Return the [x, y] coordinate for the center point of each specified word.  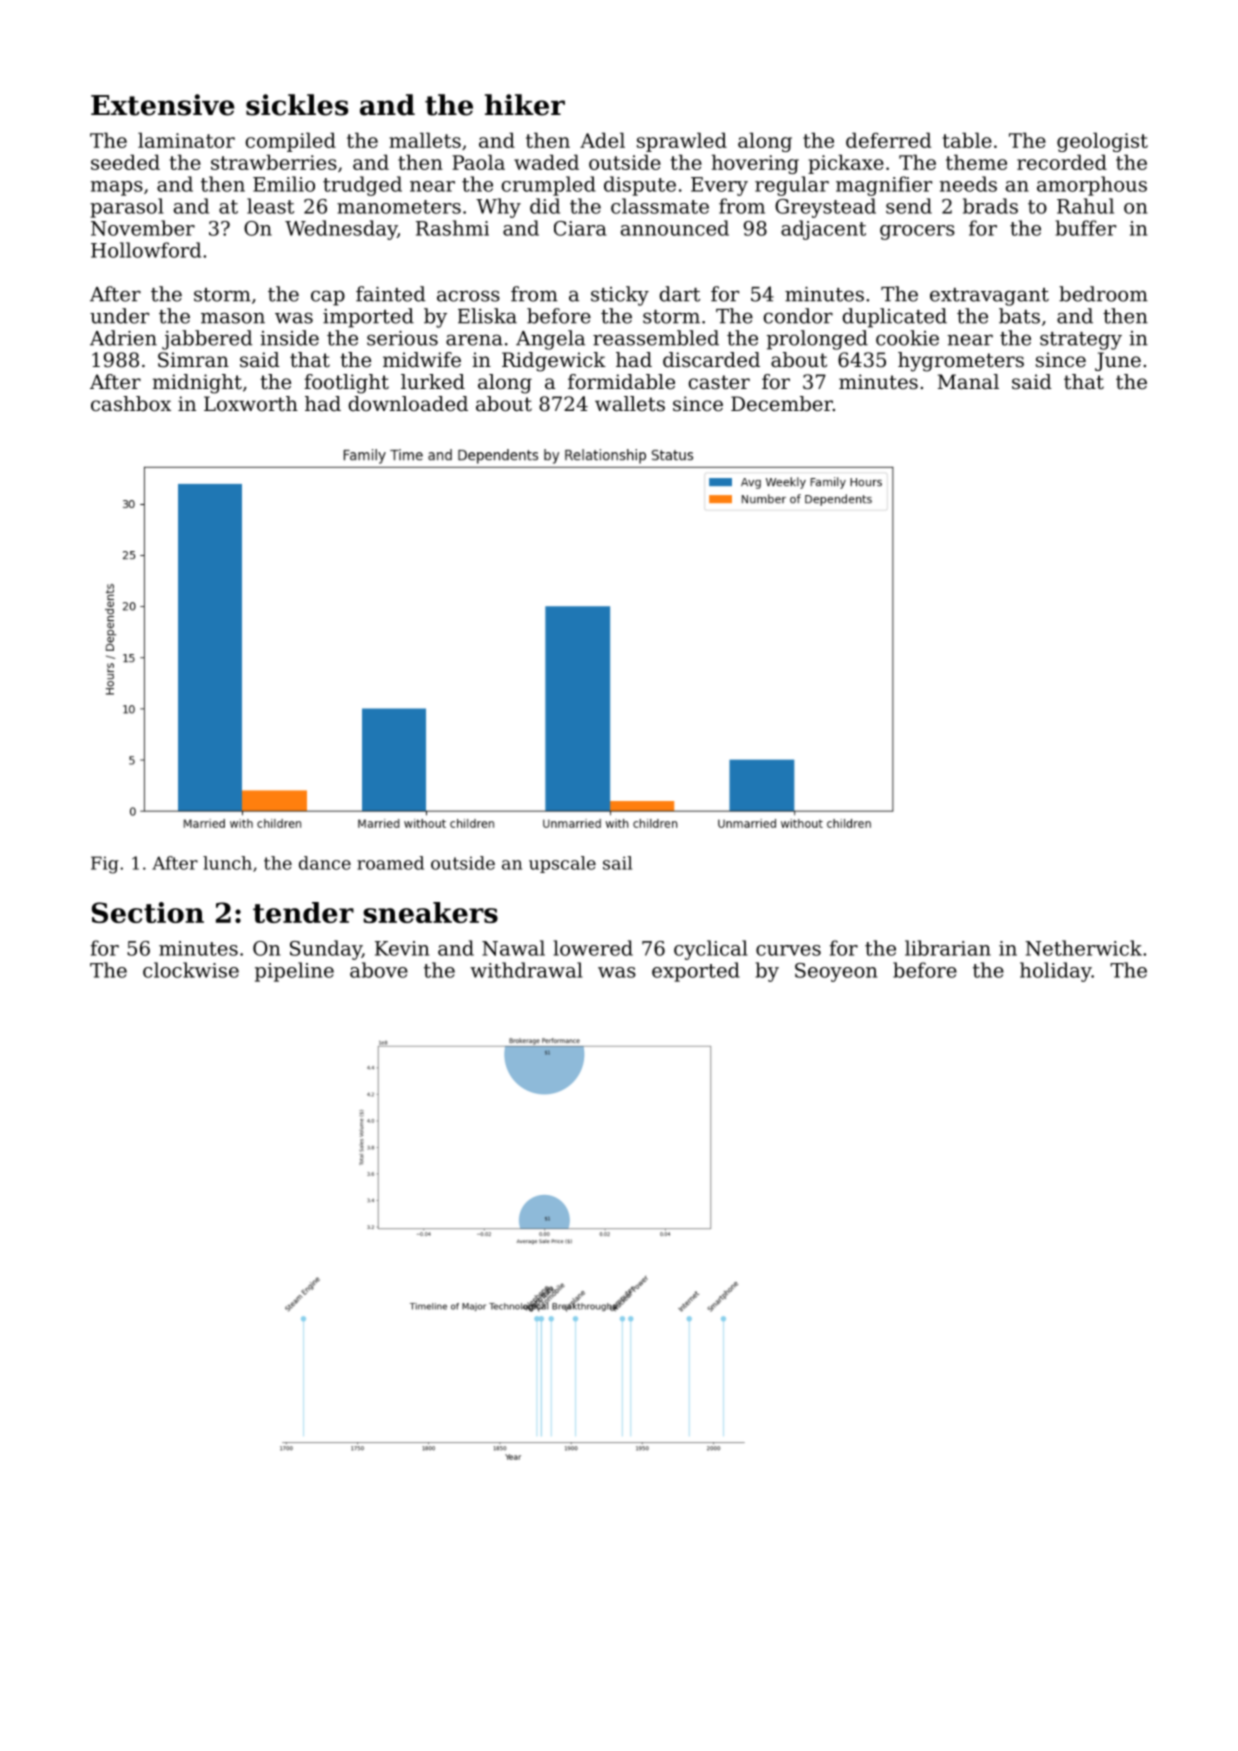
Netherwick [1083, 948]
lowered [593, 948]
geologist [1102, 142]
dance [325, 863]
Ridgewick [554, 362]
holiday [1056, 972]
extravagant [989, 297]
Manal [968, 382]
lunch [227, 863]
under [119, 316]
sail [617, 863]
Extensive [163, 105]
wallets [630, 404]
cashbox [131, 404]
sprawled [682, 142]
